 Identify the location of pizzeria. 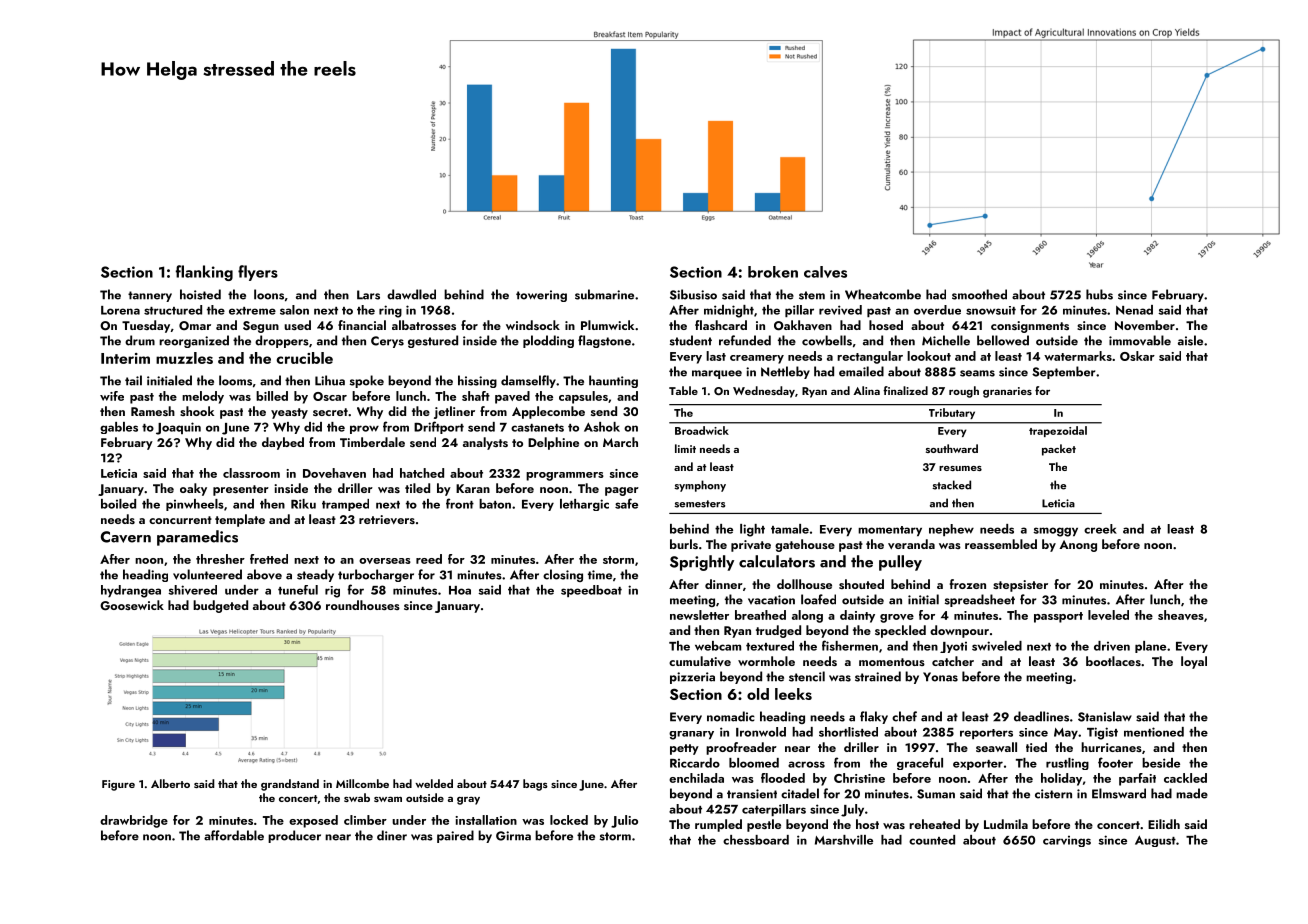
(692, 678).
